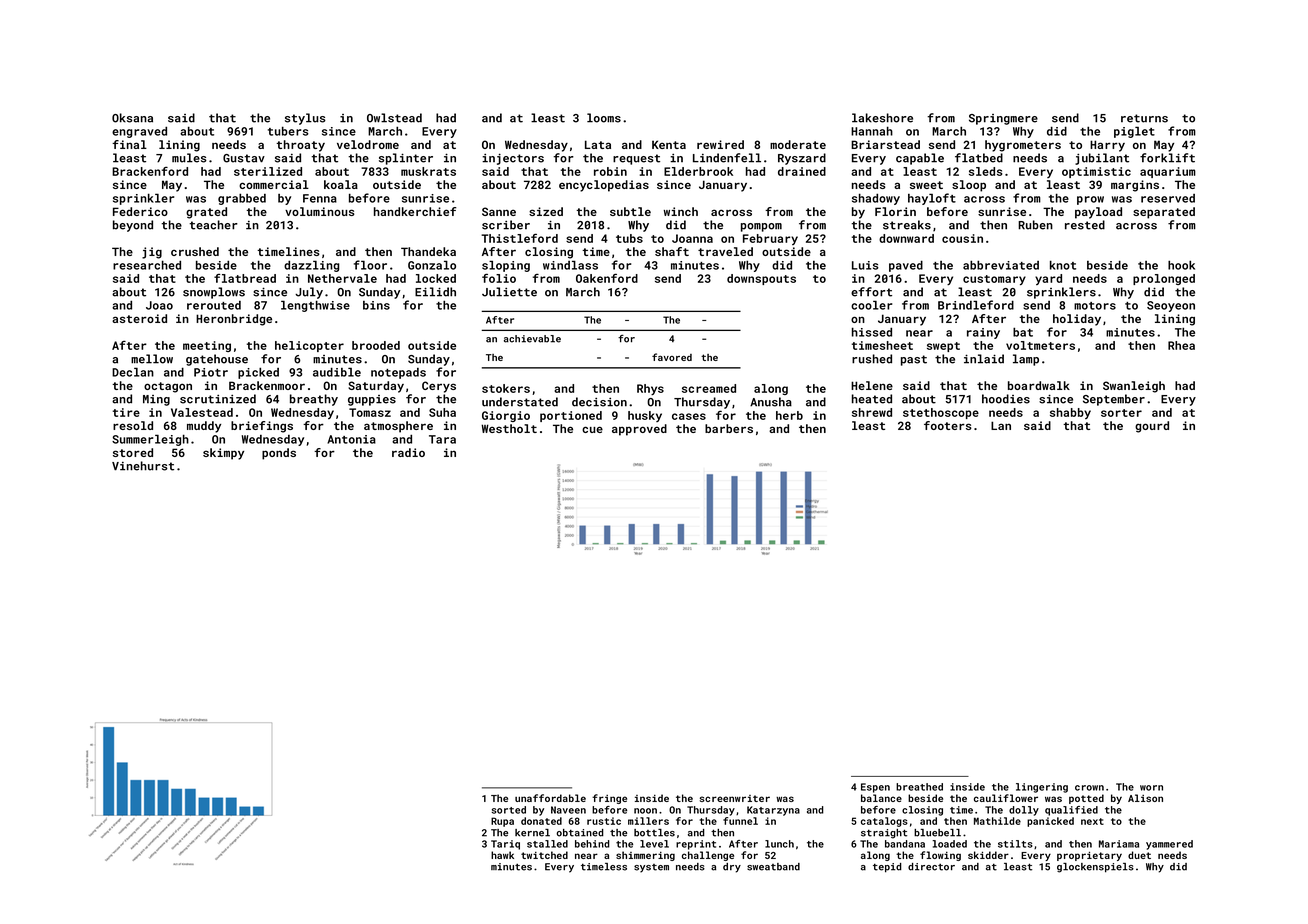  I want to click on Rupa, so click(502, 822).
